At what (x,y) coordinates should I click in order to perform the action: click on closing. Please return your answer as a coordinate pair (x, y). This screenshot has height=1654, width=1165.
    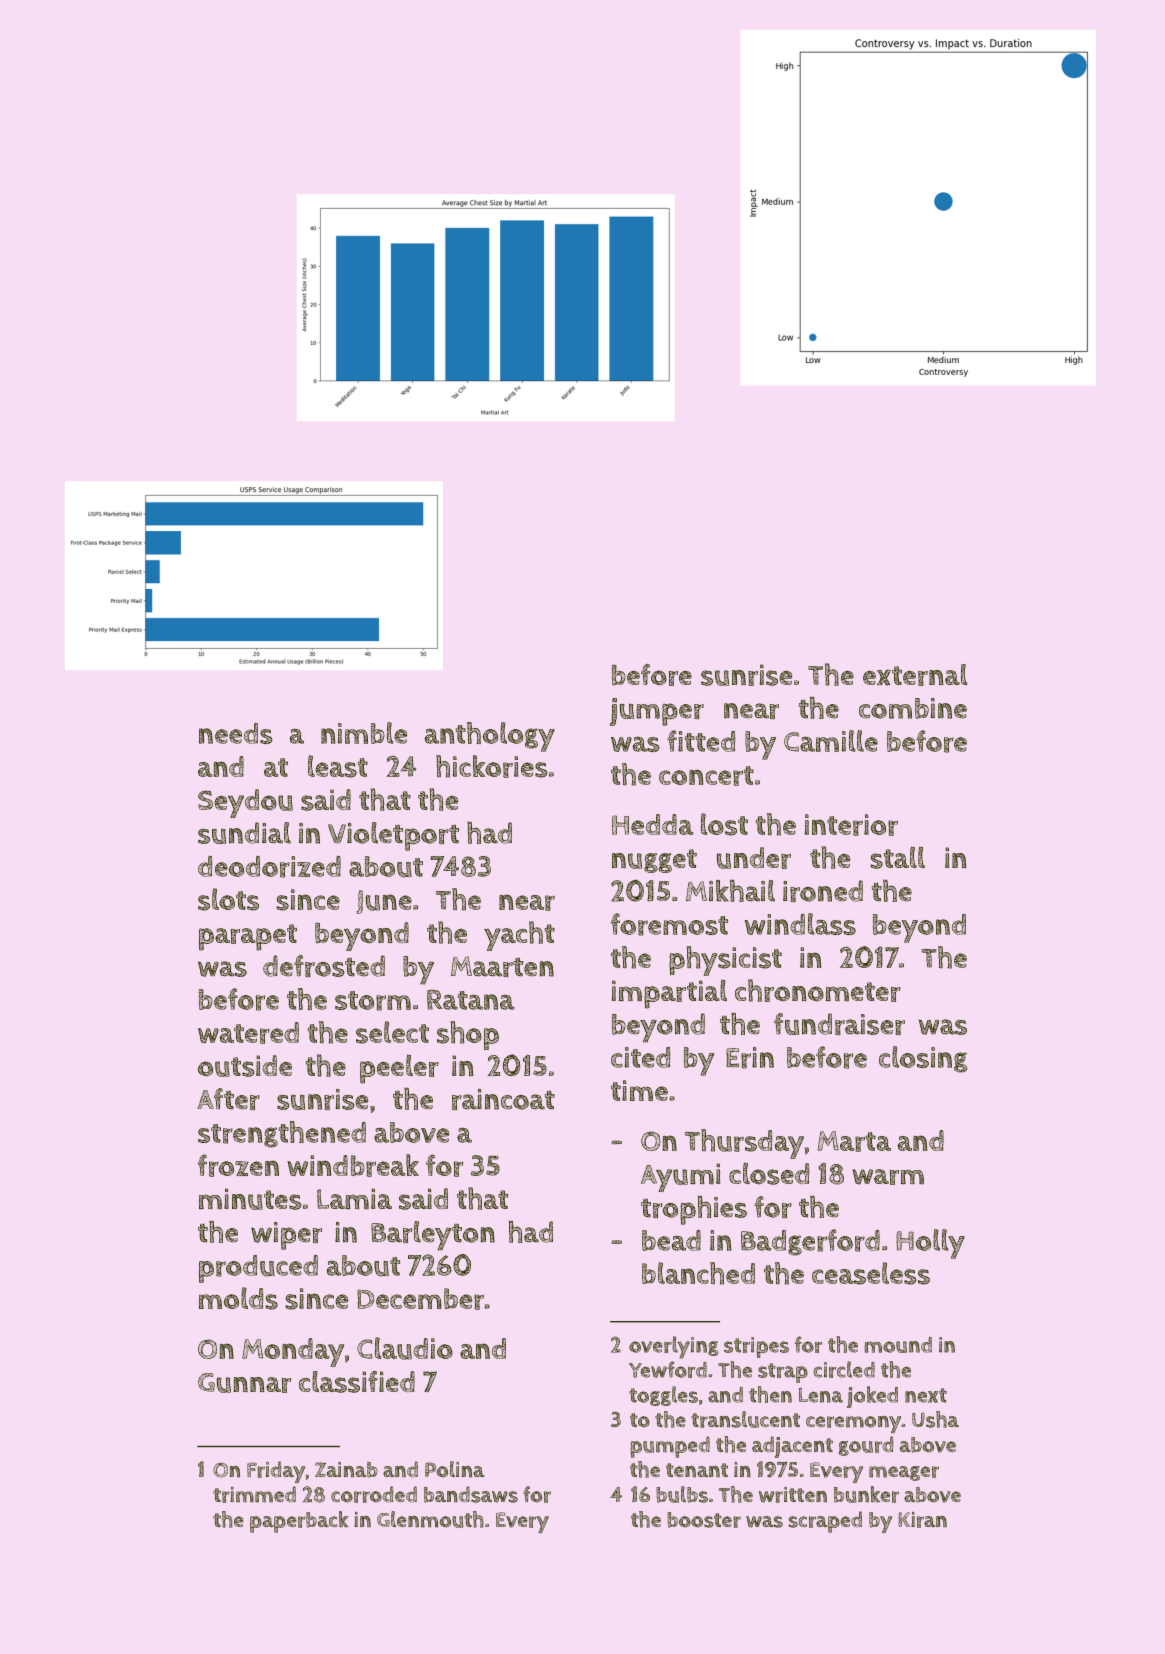
    Looking at the image, I should click on (923, 1059).
